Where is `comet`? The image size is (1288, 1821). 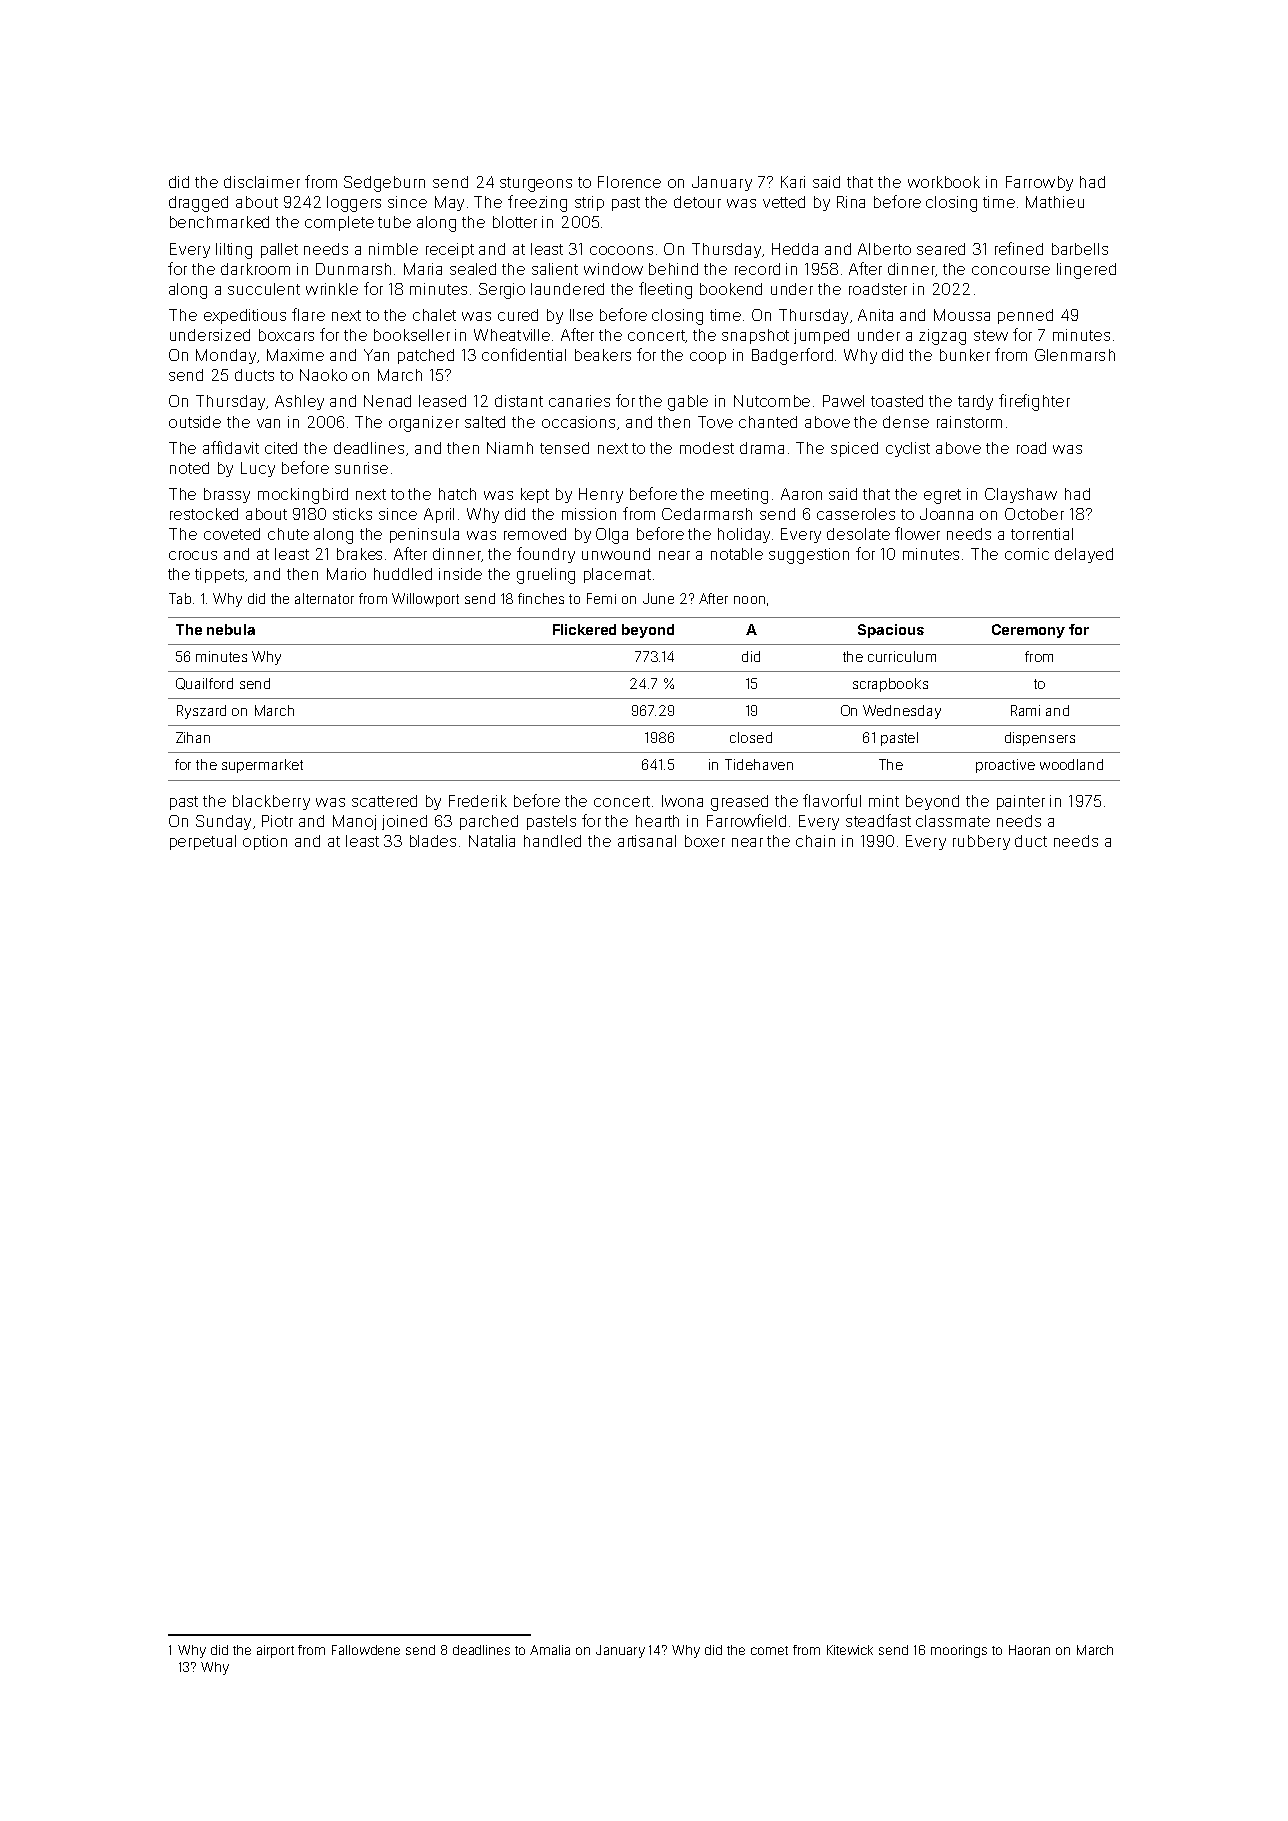 comet is located at coordinates (769, 1650).
